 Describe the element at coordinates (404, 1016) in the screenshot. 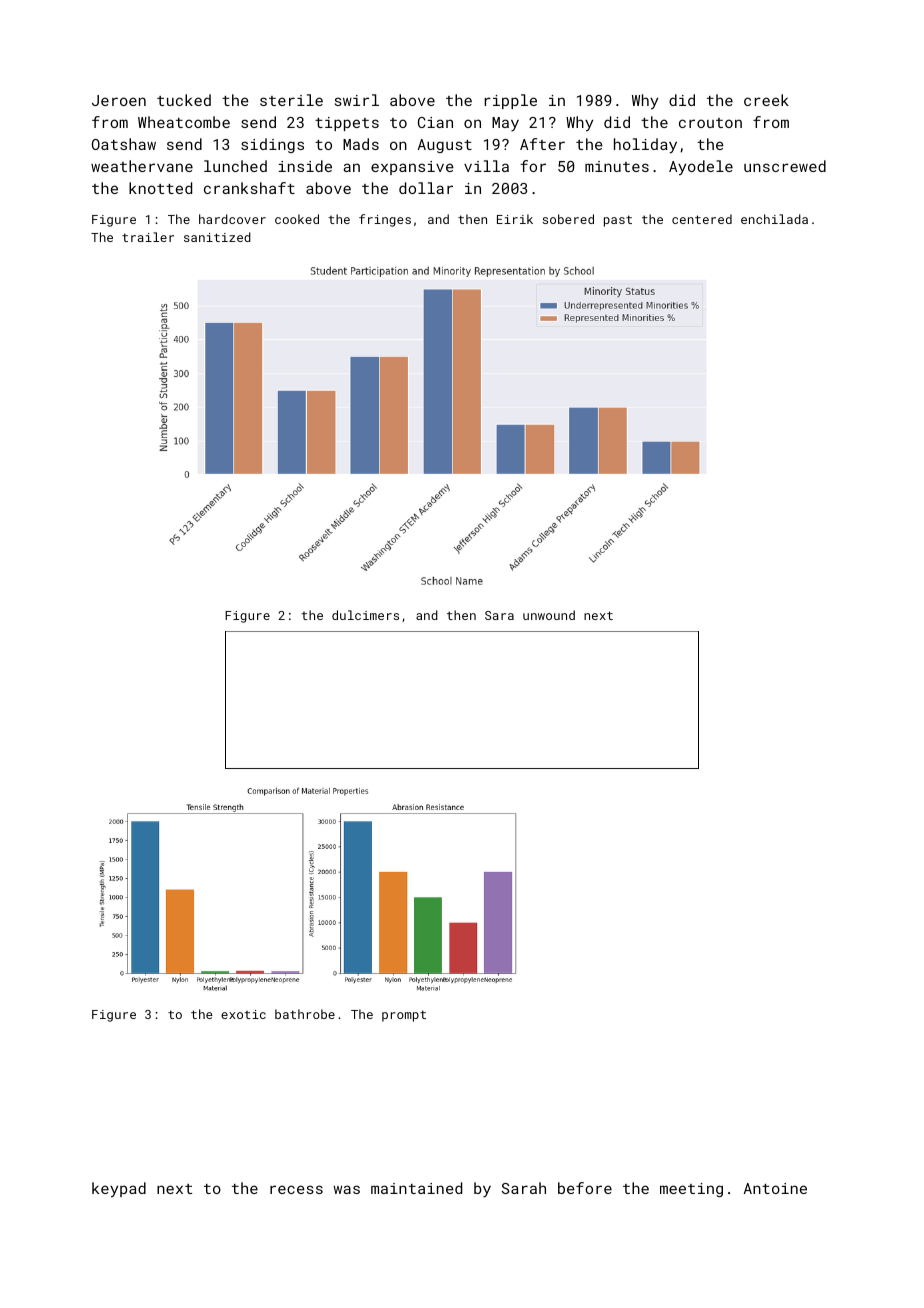

I see `prompt` at that location.
